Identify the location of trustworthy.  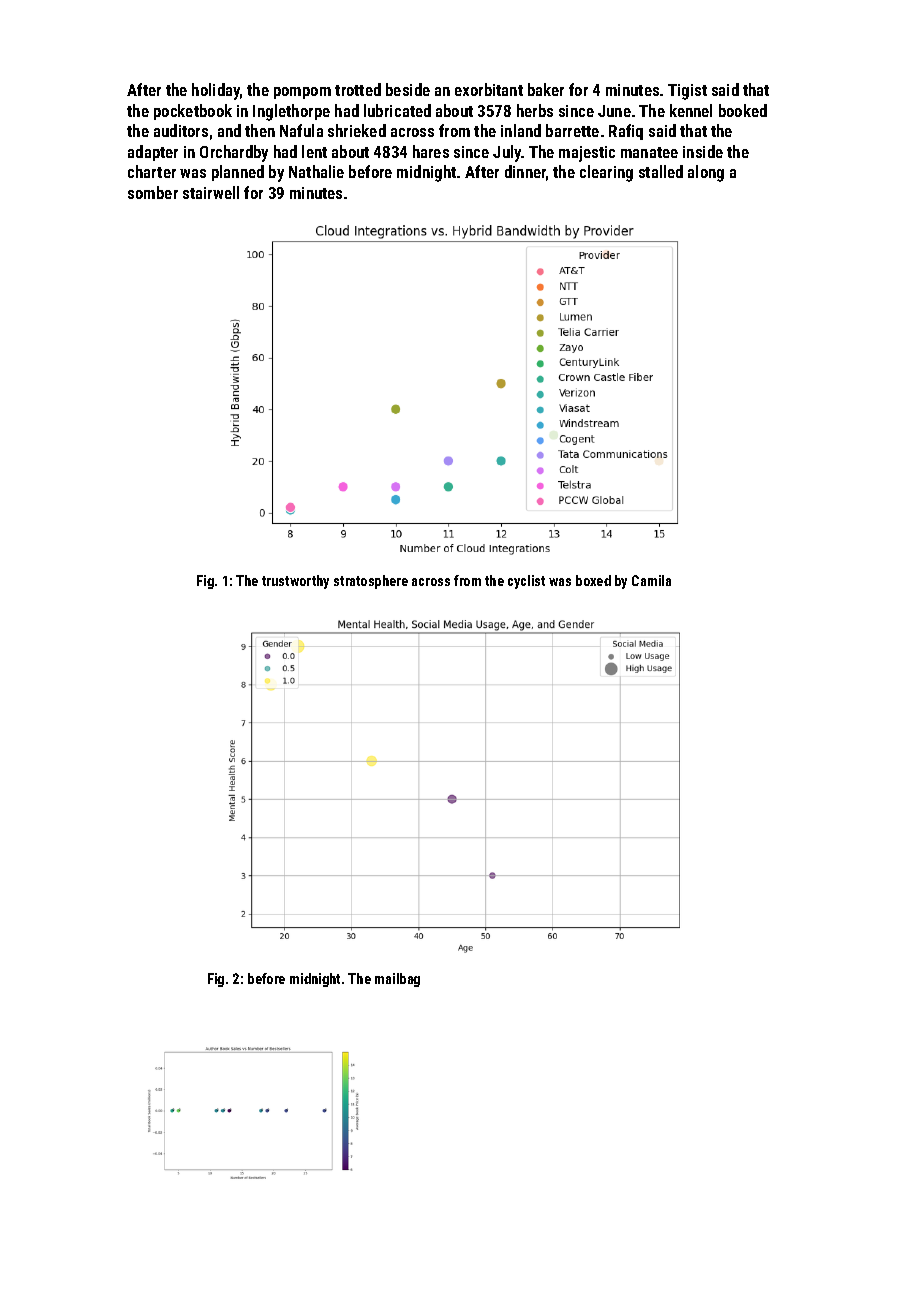
(295, 582).
